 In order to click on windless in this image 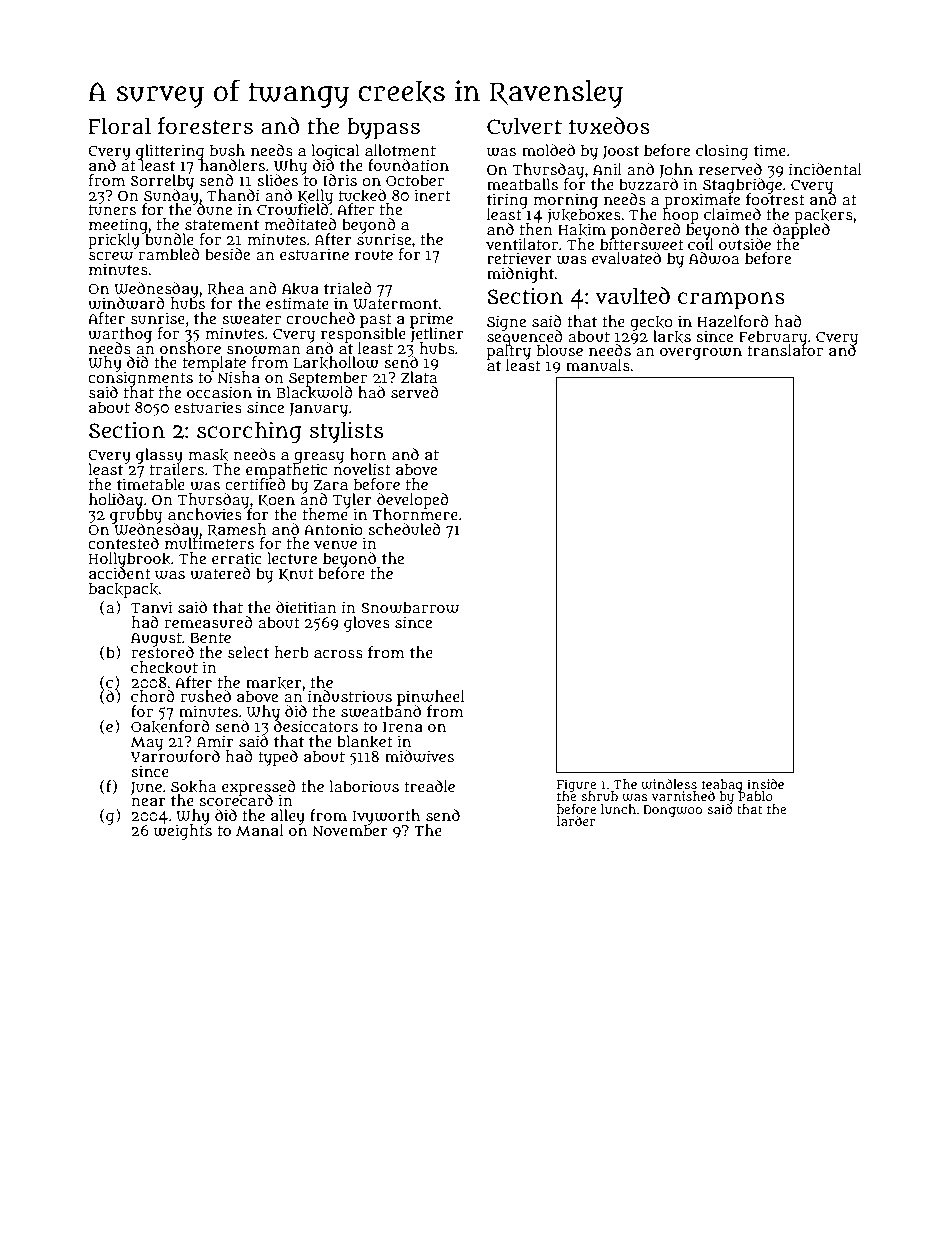, I will do `click(669, 784)`.
